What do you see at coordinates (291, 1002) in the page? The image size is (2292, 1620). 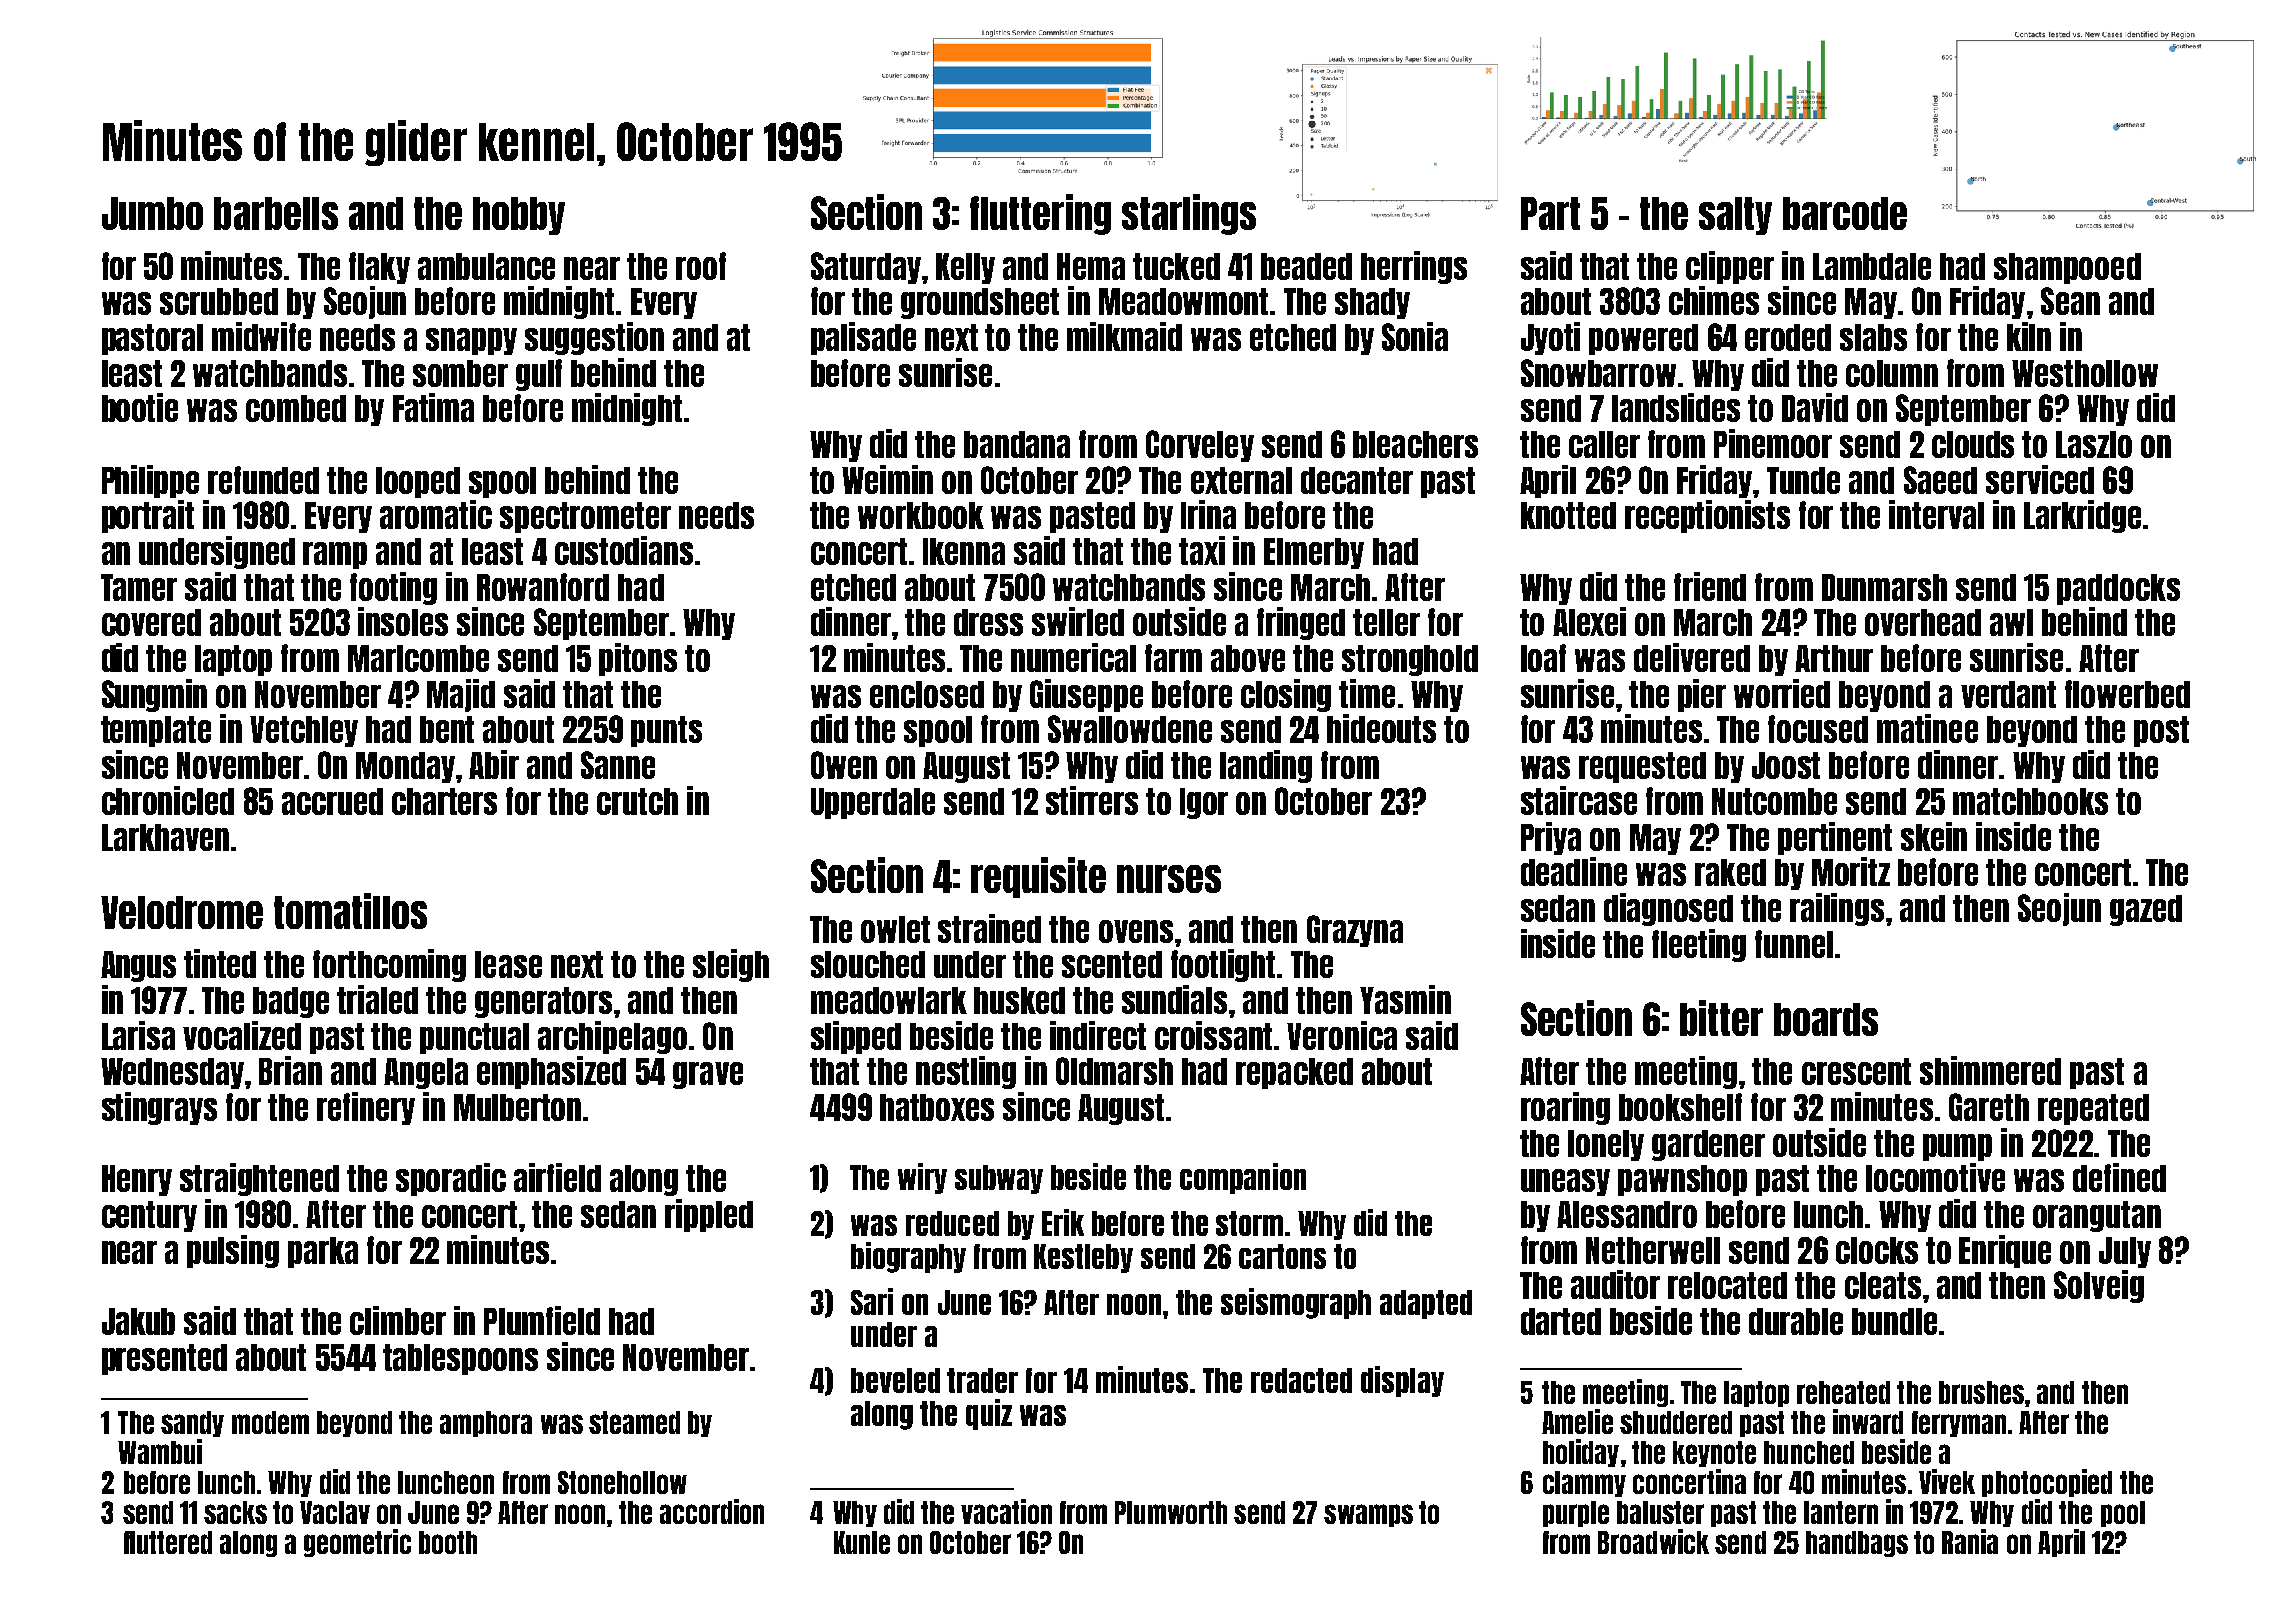 I see `badge` at bounding box center [291, 1002].
